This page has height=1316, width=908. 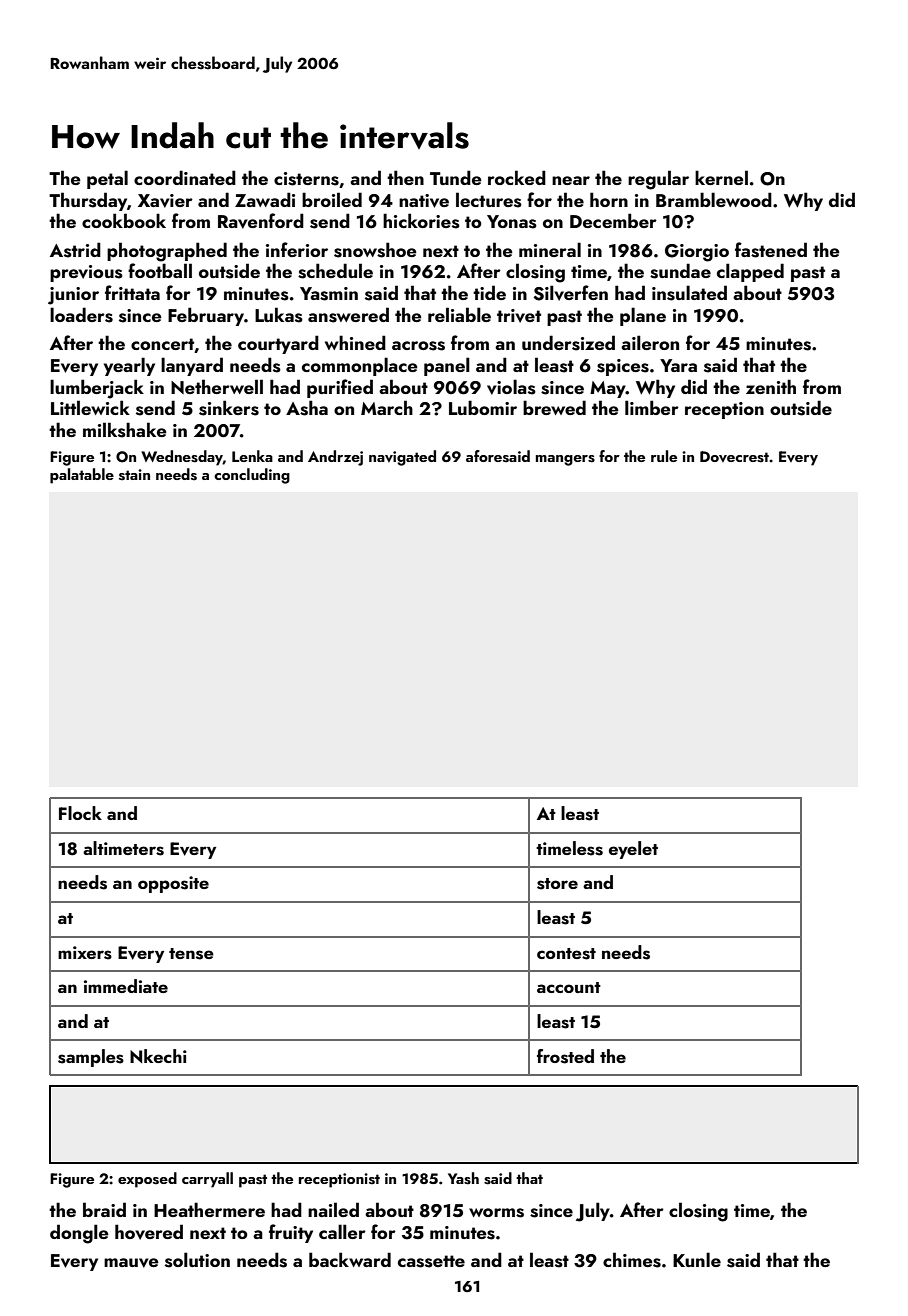 What do you see at coordinates (721, 177) in the page?
I see `kernel` at bounding box center [721, 177].
